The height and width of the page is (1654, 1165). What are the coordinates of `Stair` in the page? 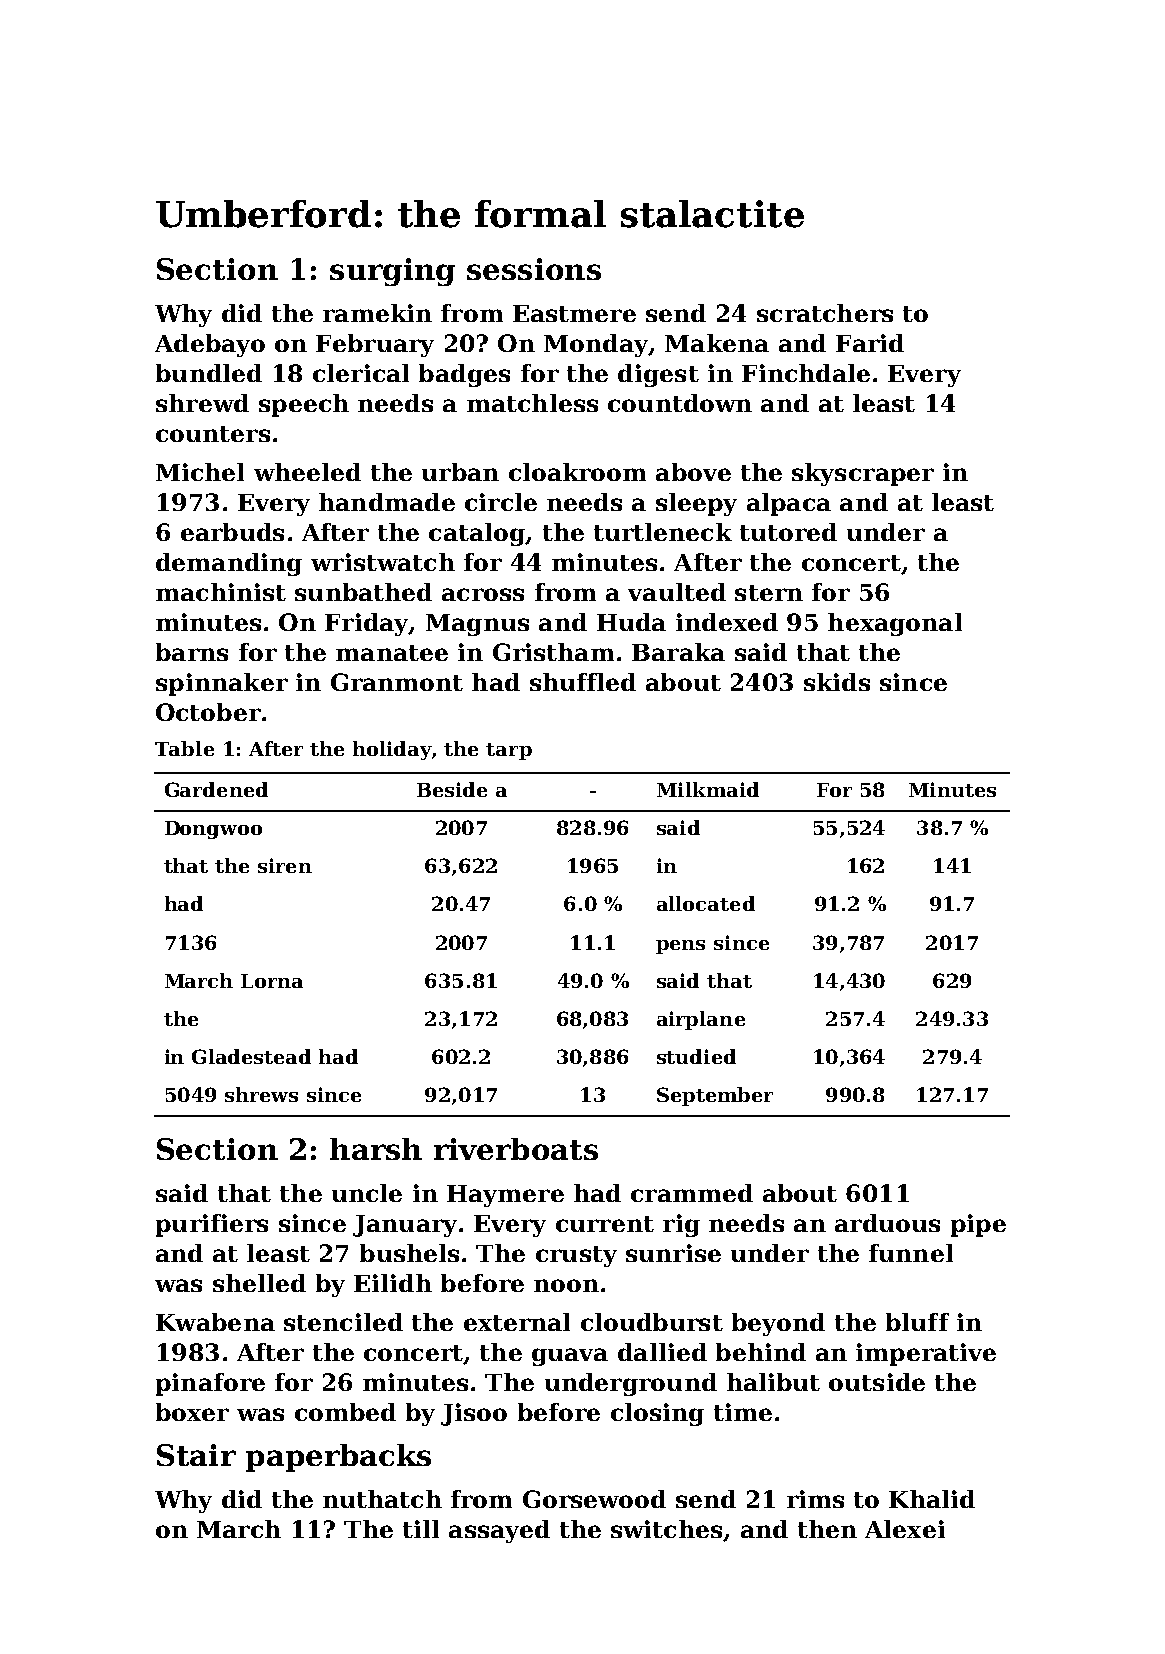 It's located at (196, 1455).
